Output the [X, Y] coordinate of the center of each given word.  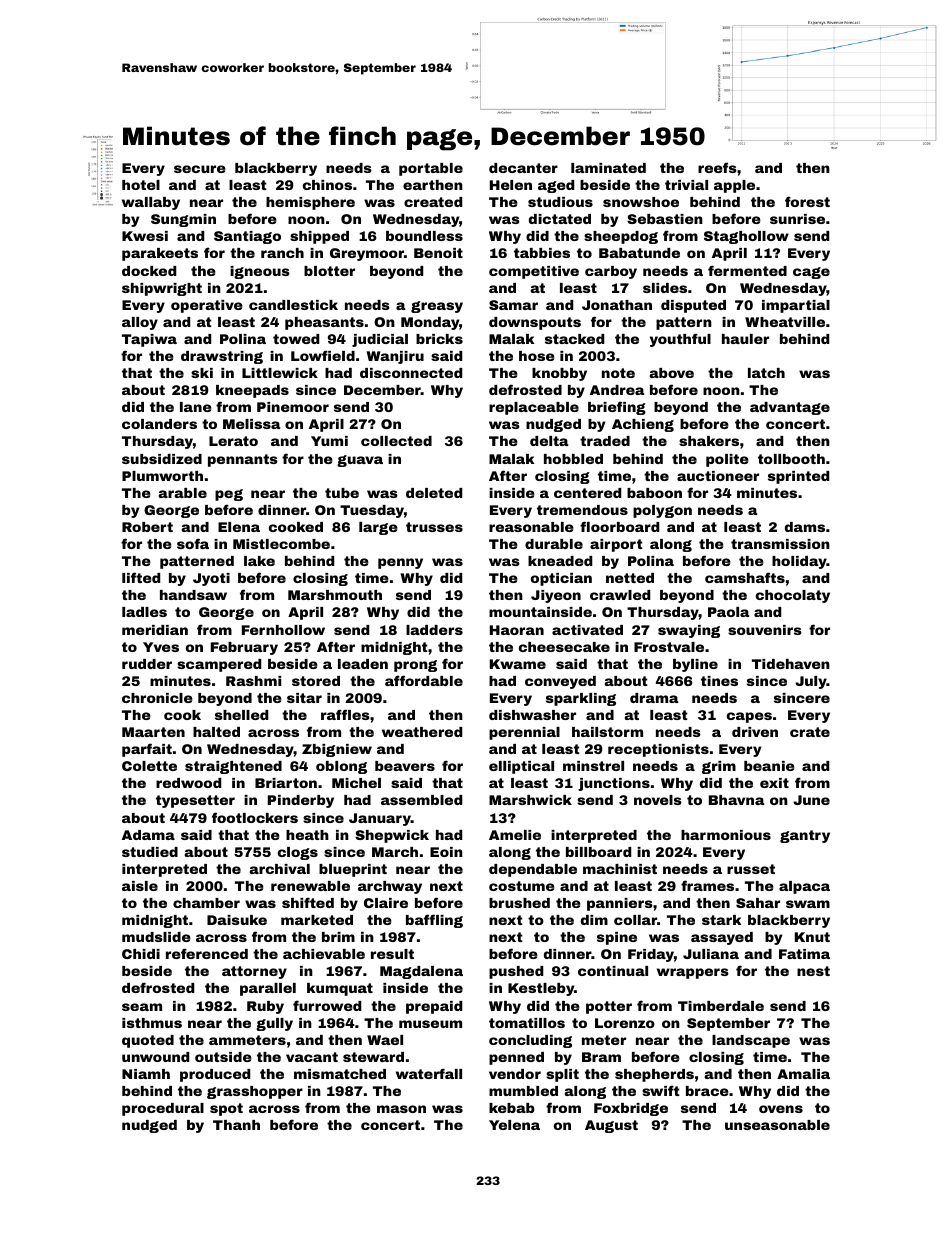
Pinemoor [293, 407]
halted [216, 732]
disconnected [411, 373]
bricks [439, 339]
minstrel [593, 766]
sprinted [798, 477]
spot [226, 1109]
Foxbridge [631, 1109]
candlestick [293, 305]
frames [707, 885]
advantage [790, 408]
